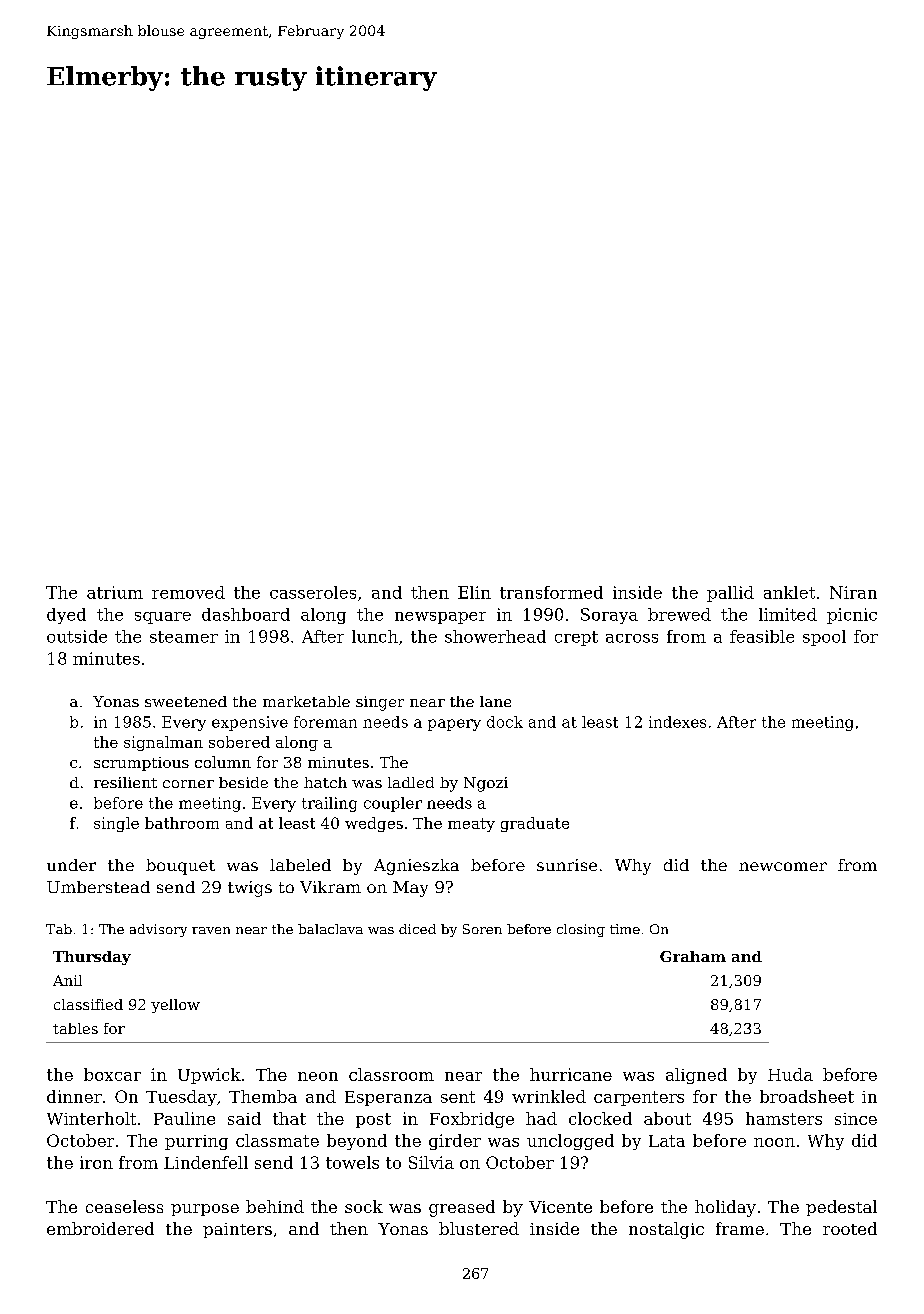 The height and width of the page is (1314, 924). Describe the element at coordinates (455, 1142) in the page. I see `girder` at that location.
